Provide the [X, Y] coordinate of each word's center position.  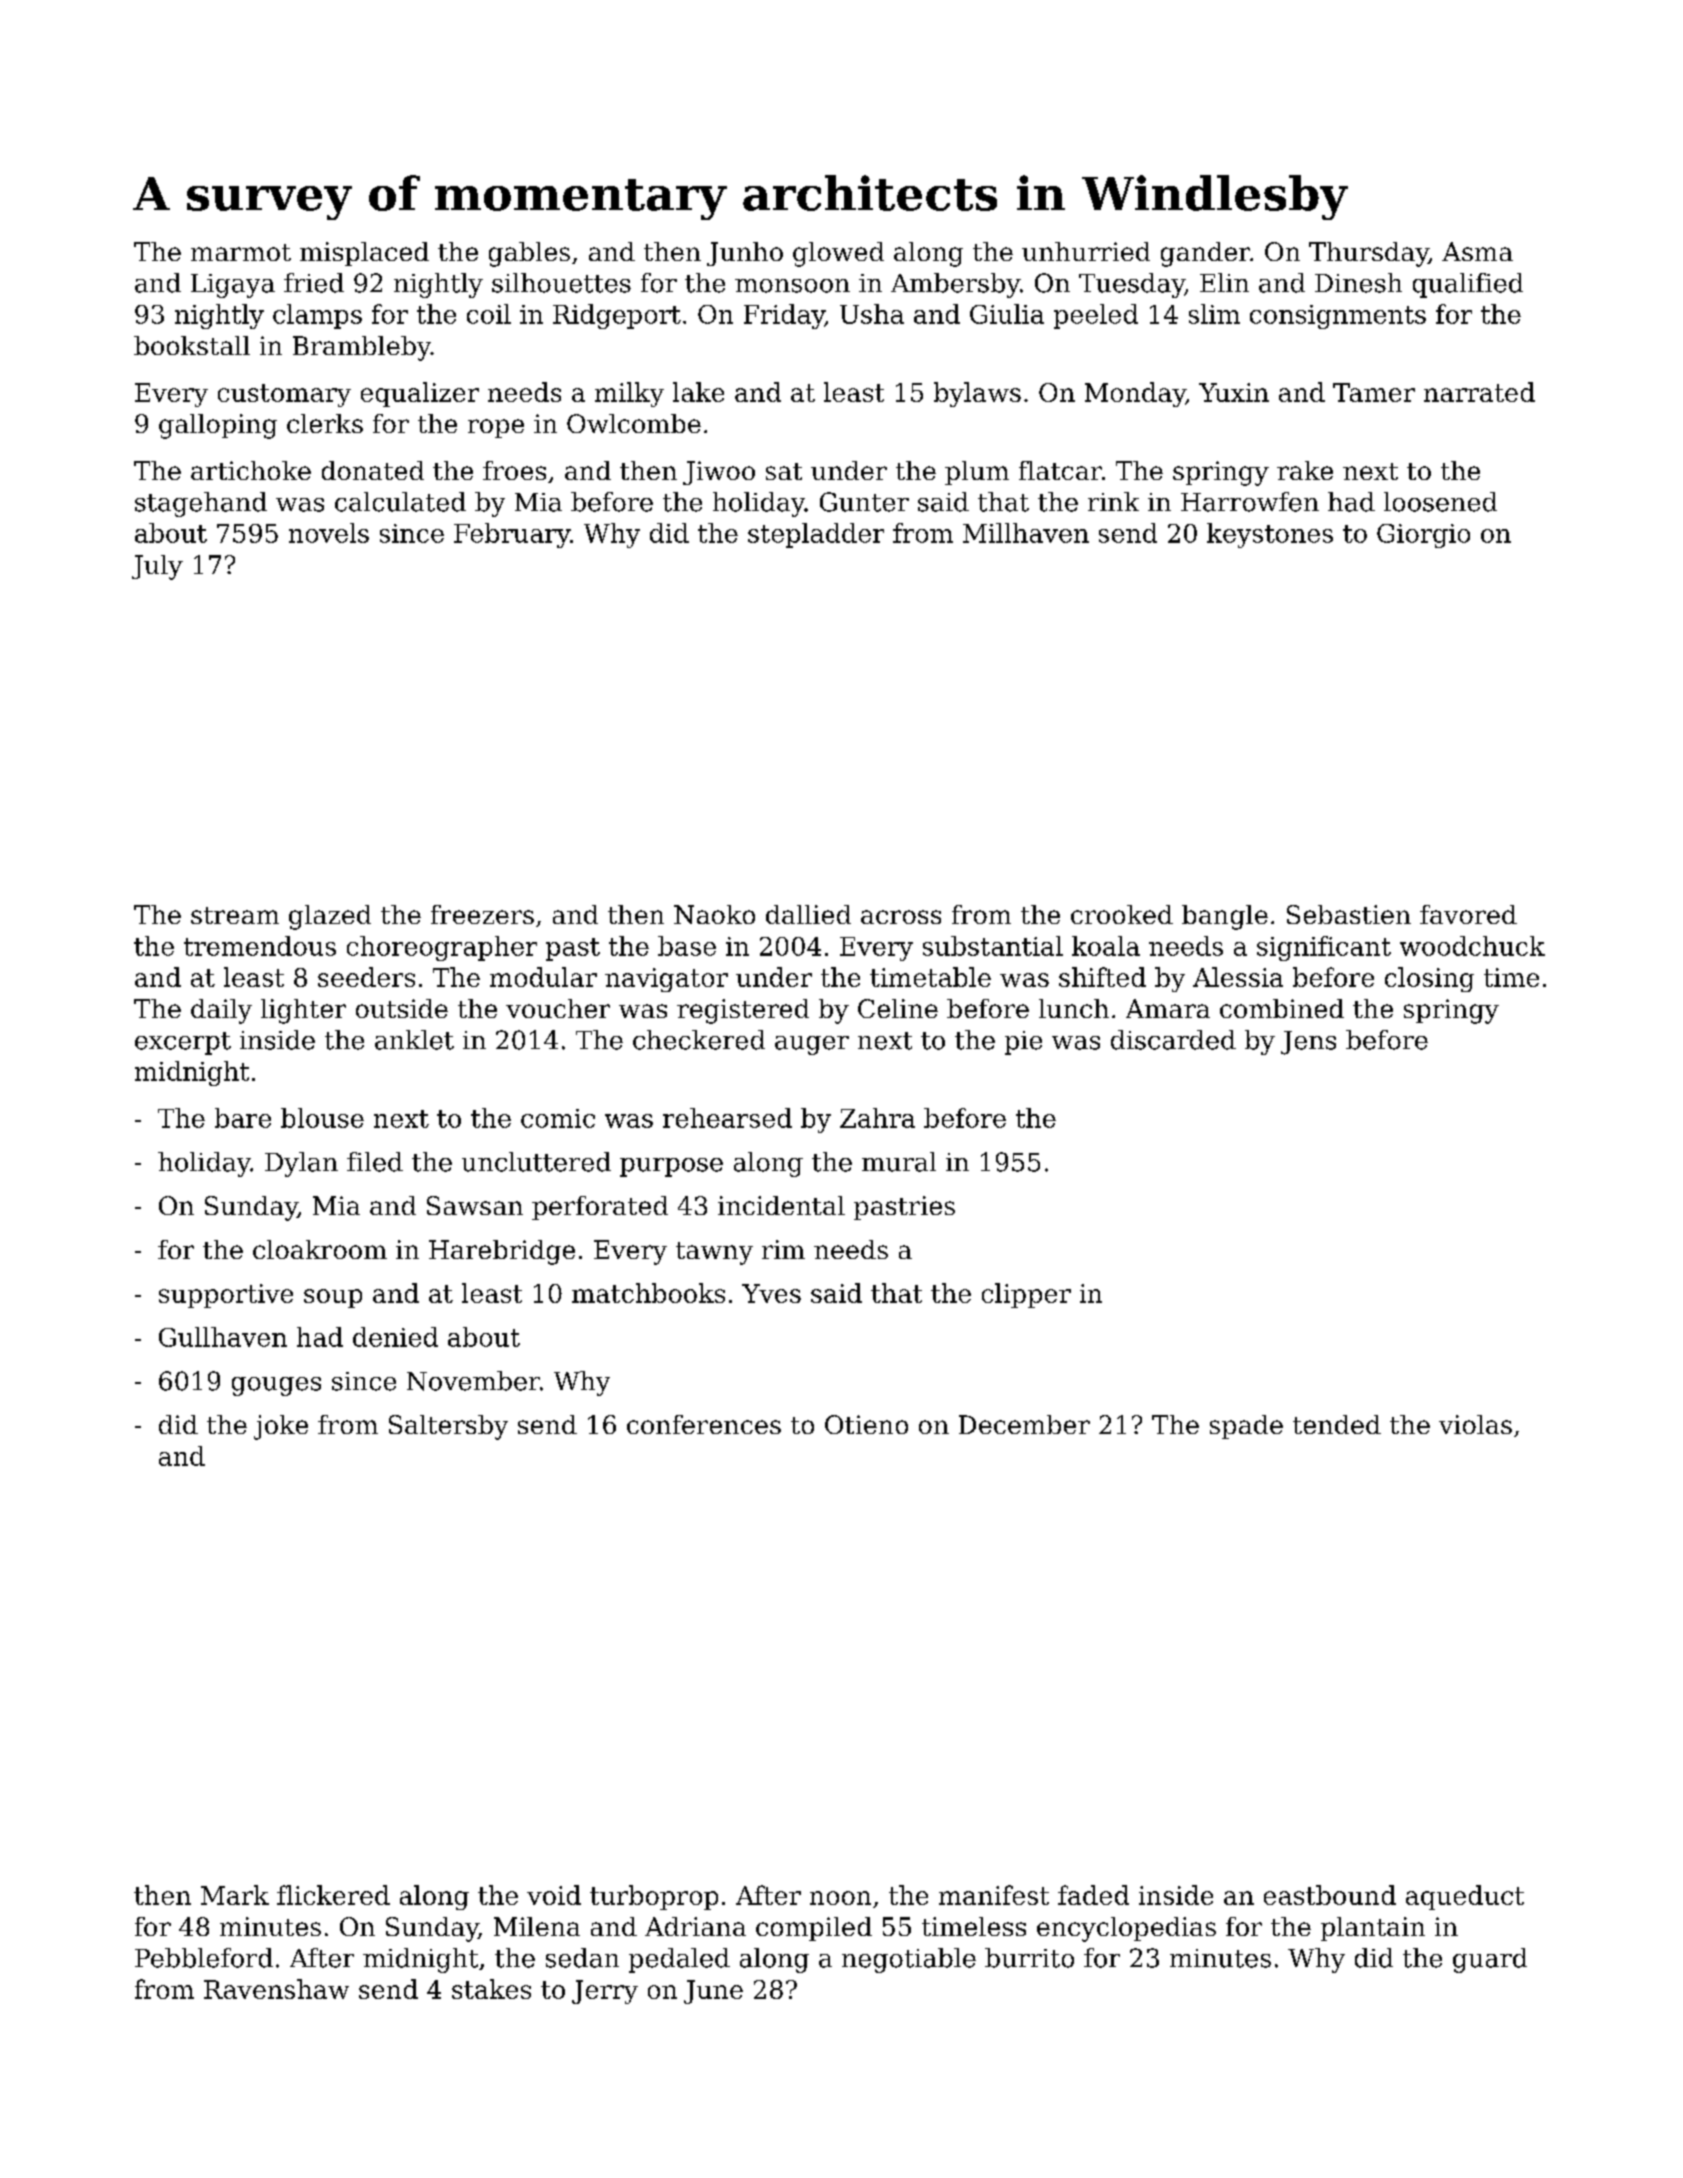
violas [1475, 1424]
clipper [1026, 1295]
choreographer [442, 948]
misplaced [364, 254]
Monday [1135, 394]
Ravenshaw [276, 1989]
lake [698, 392]
